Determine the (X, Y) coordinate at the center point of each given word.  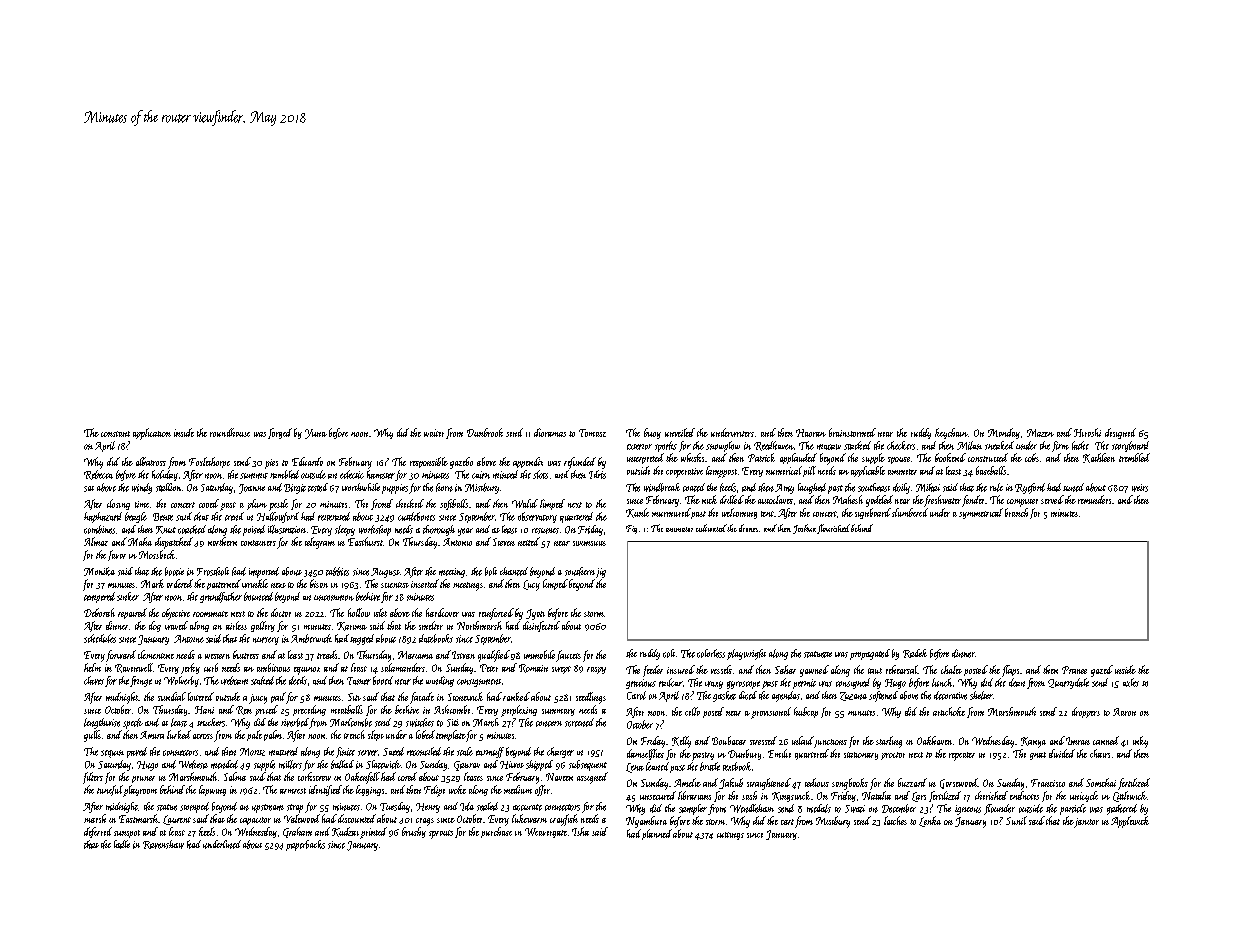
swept (561, 670)
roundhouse (230, 432)
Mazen (1040, 433)
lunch (942, 682)
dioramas (550, 432)
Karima (352, 626)
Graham (297, 832)
